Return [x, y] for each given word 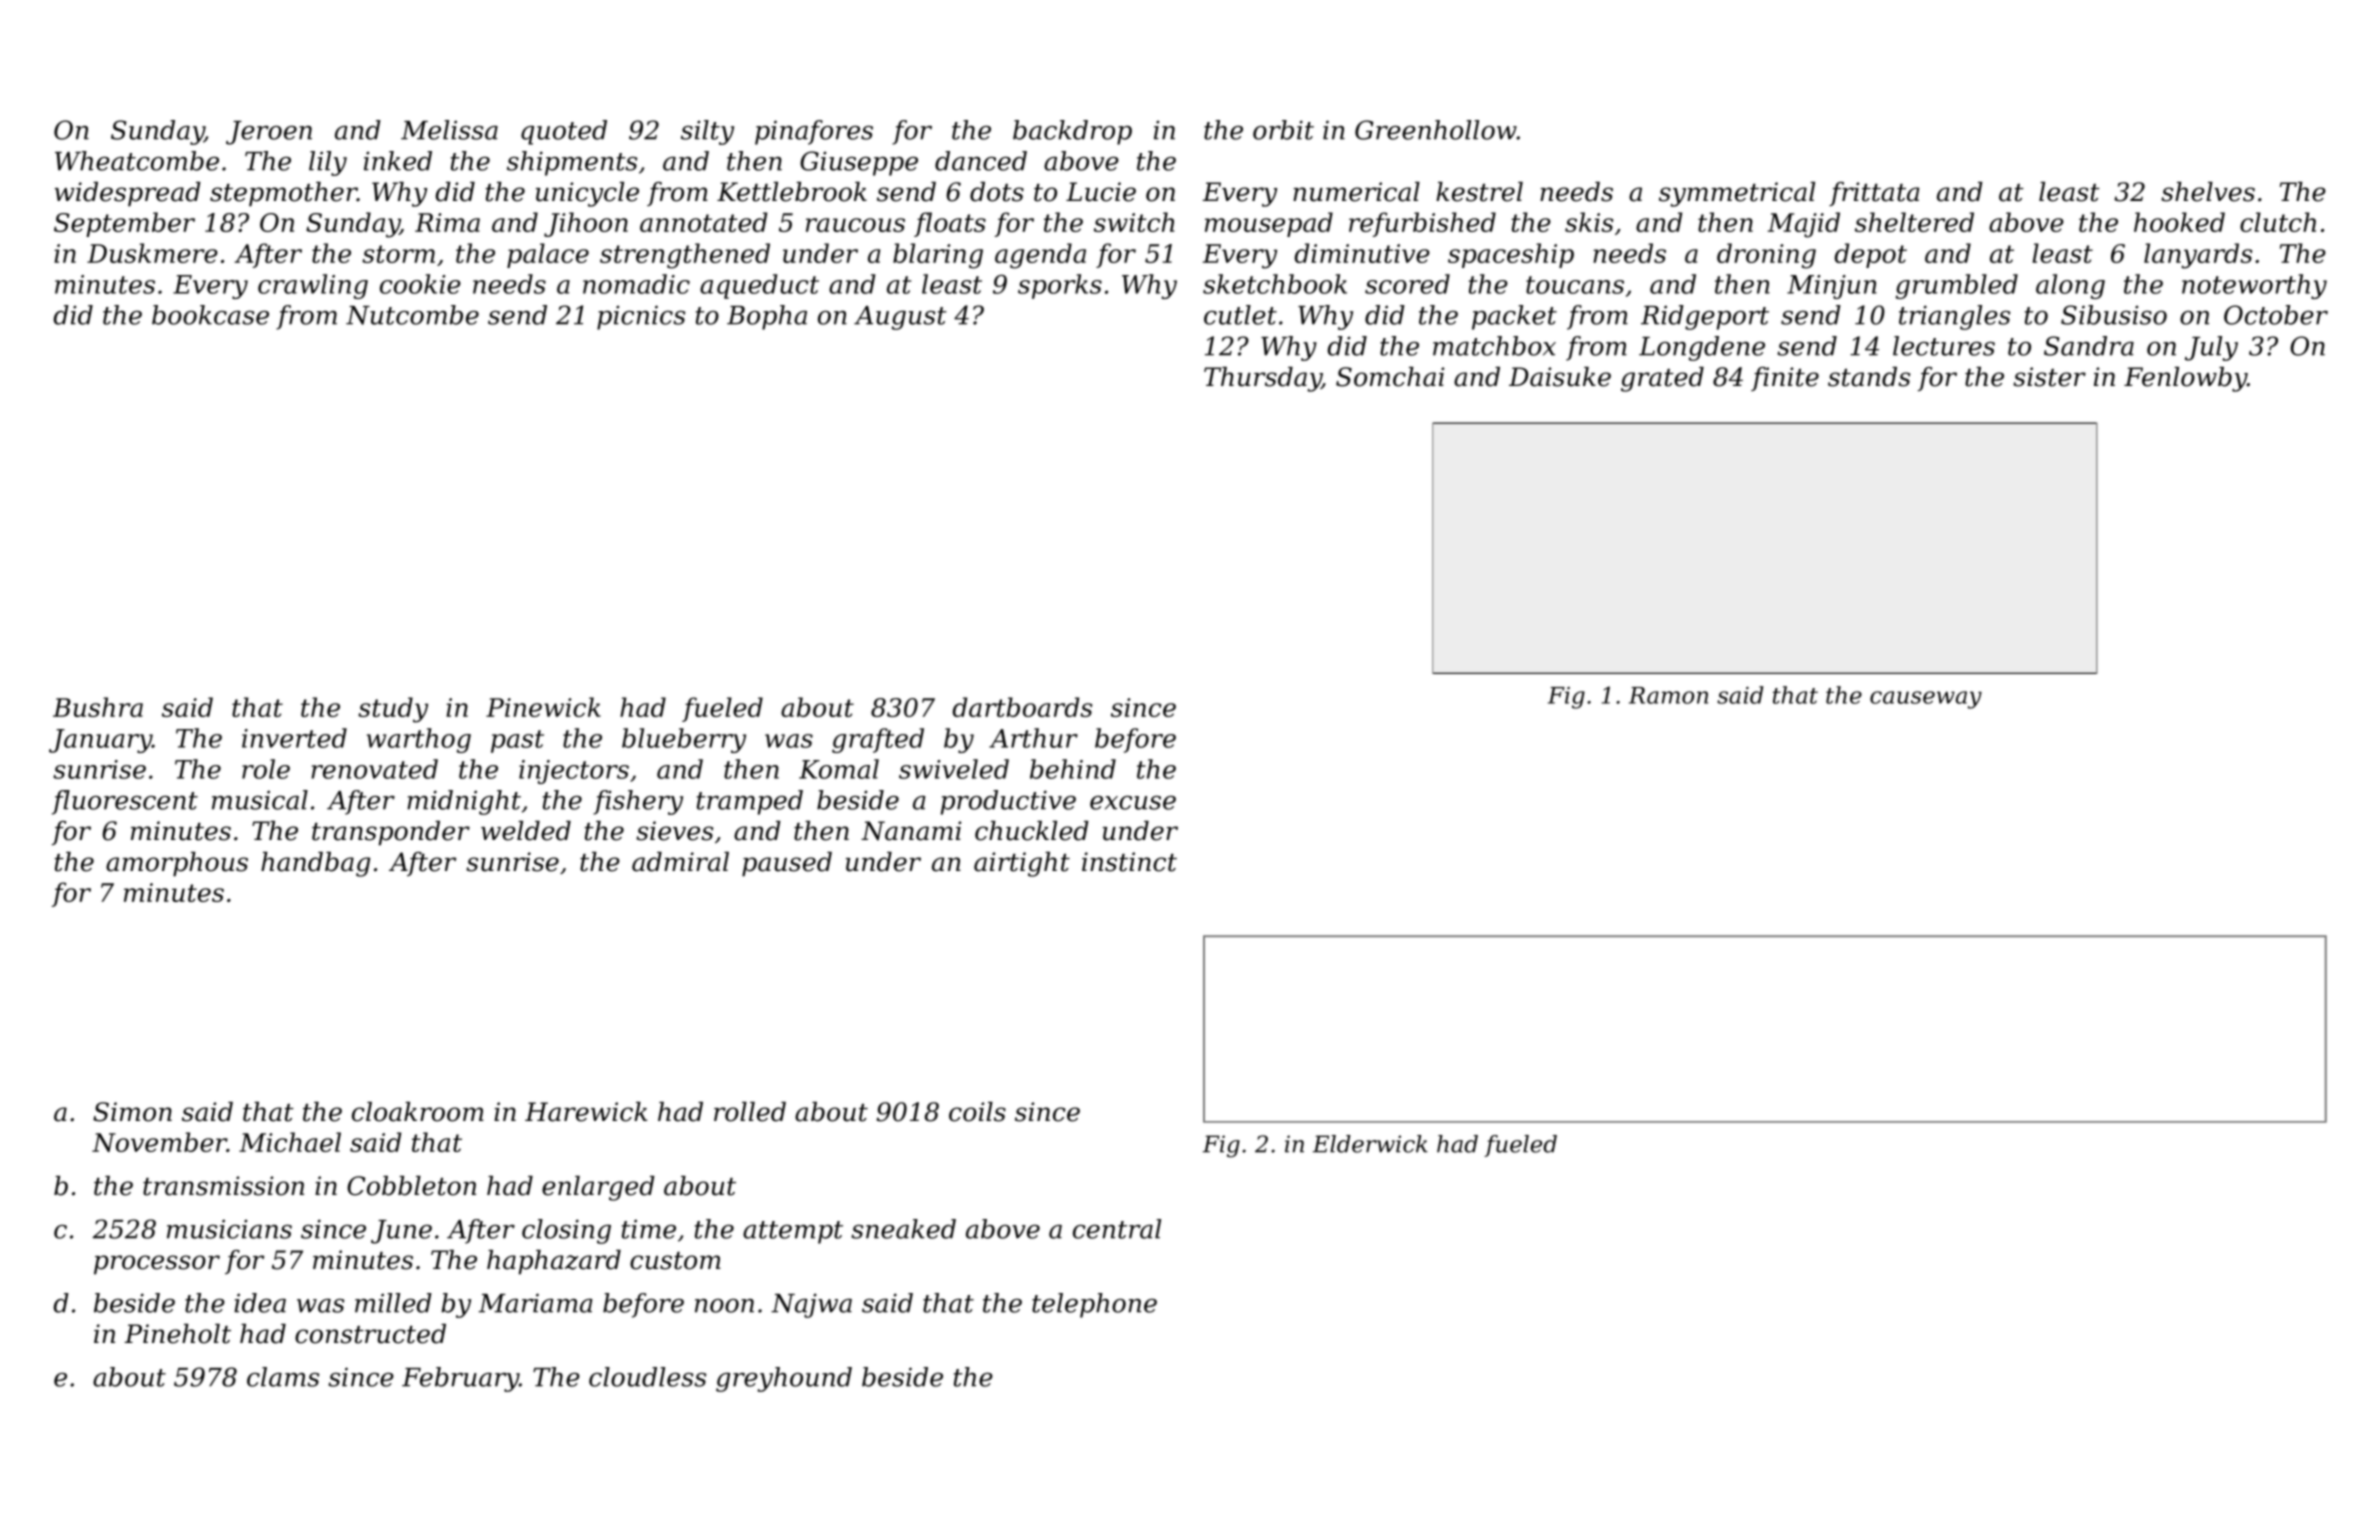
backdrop [1072, 132]
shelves [2208, 192]
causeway [1926, 700]
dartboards [1022, 707]
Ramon [1668, 695]
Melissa [449, 130]
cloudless [647, 1377]
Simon [132, 1112]
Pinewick [543, 707]
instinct [1129, 862]
